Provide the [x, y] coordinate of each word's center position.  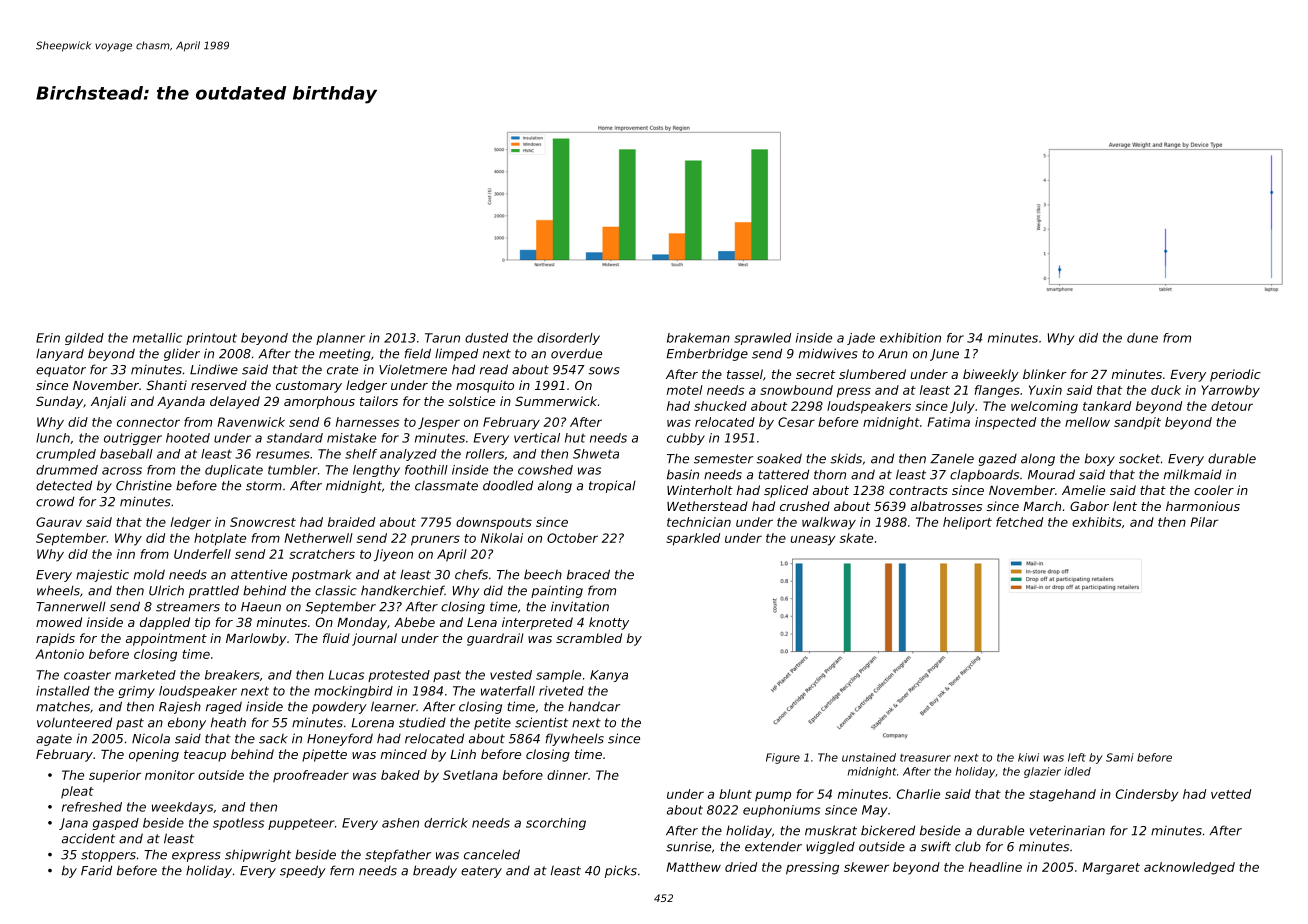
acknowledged [1189, 868]
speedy [303, 871]
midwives [828, 353]
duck [1166, 390]
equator [61, 371]
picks [621, 871]
